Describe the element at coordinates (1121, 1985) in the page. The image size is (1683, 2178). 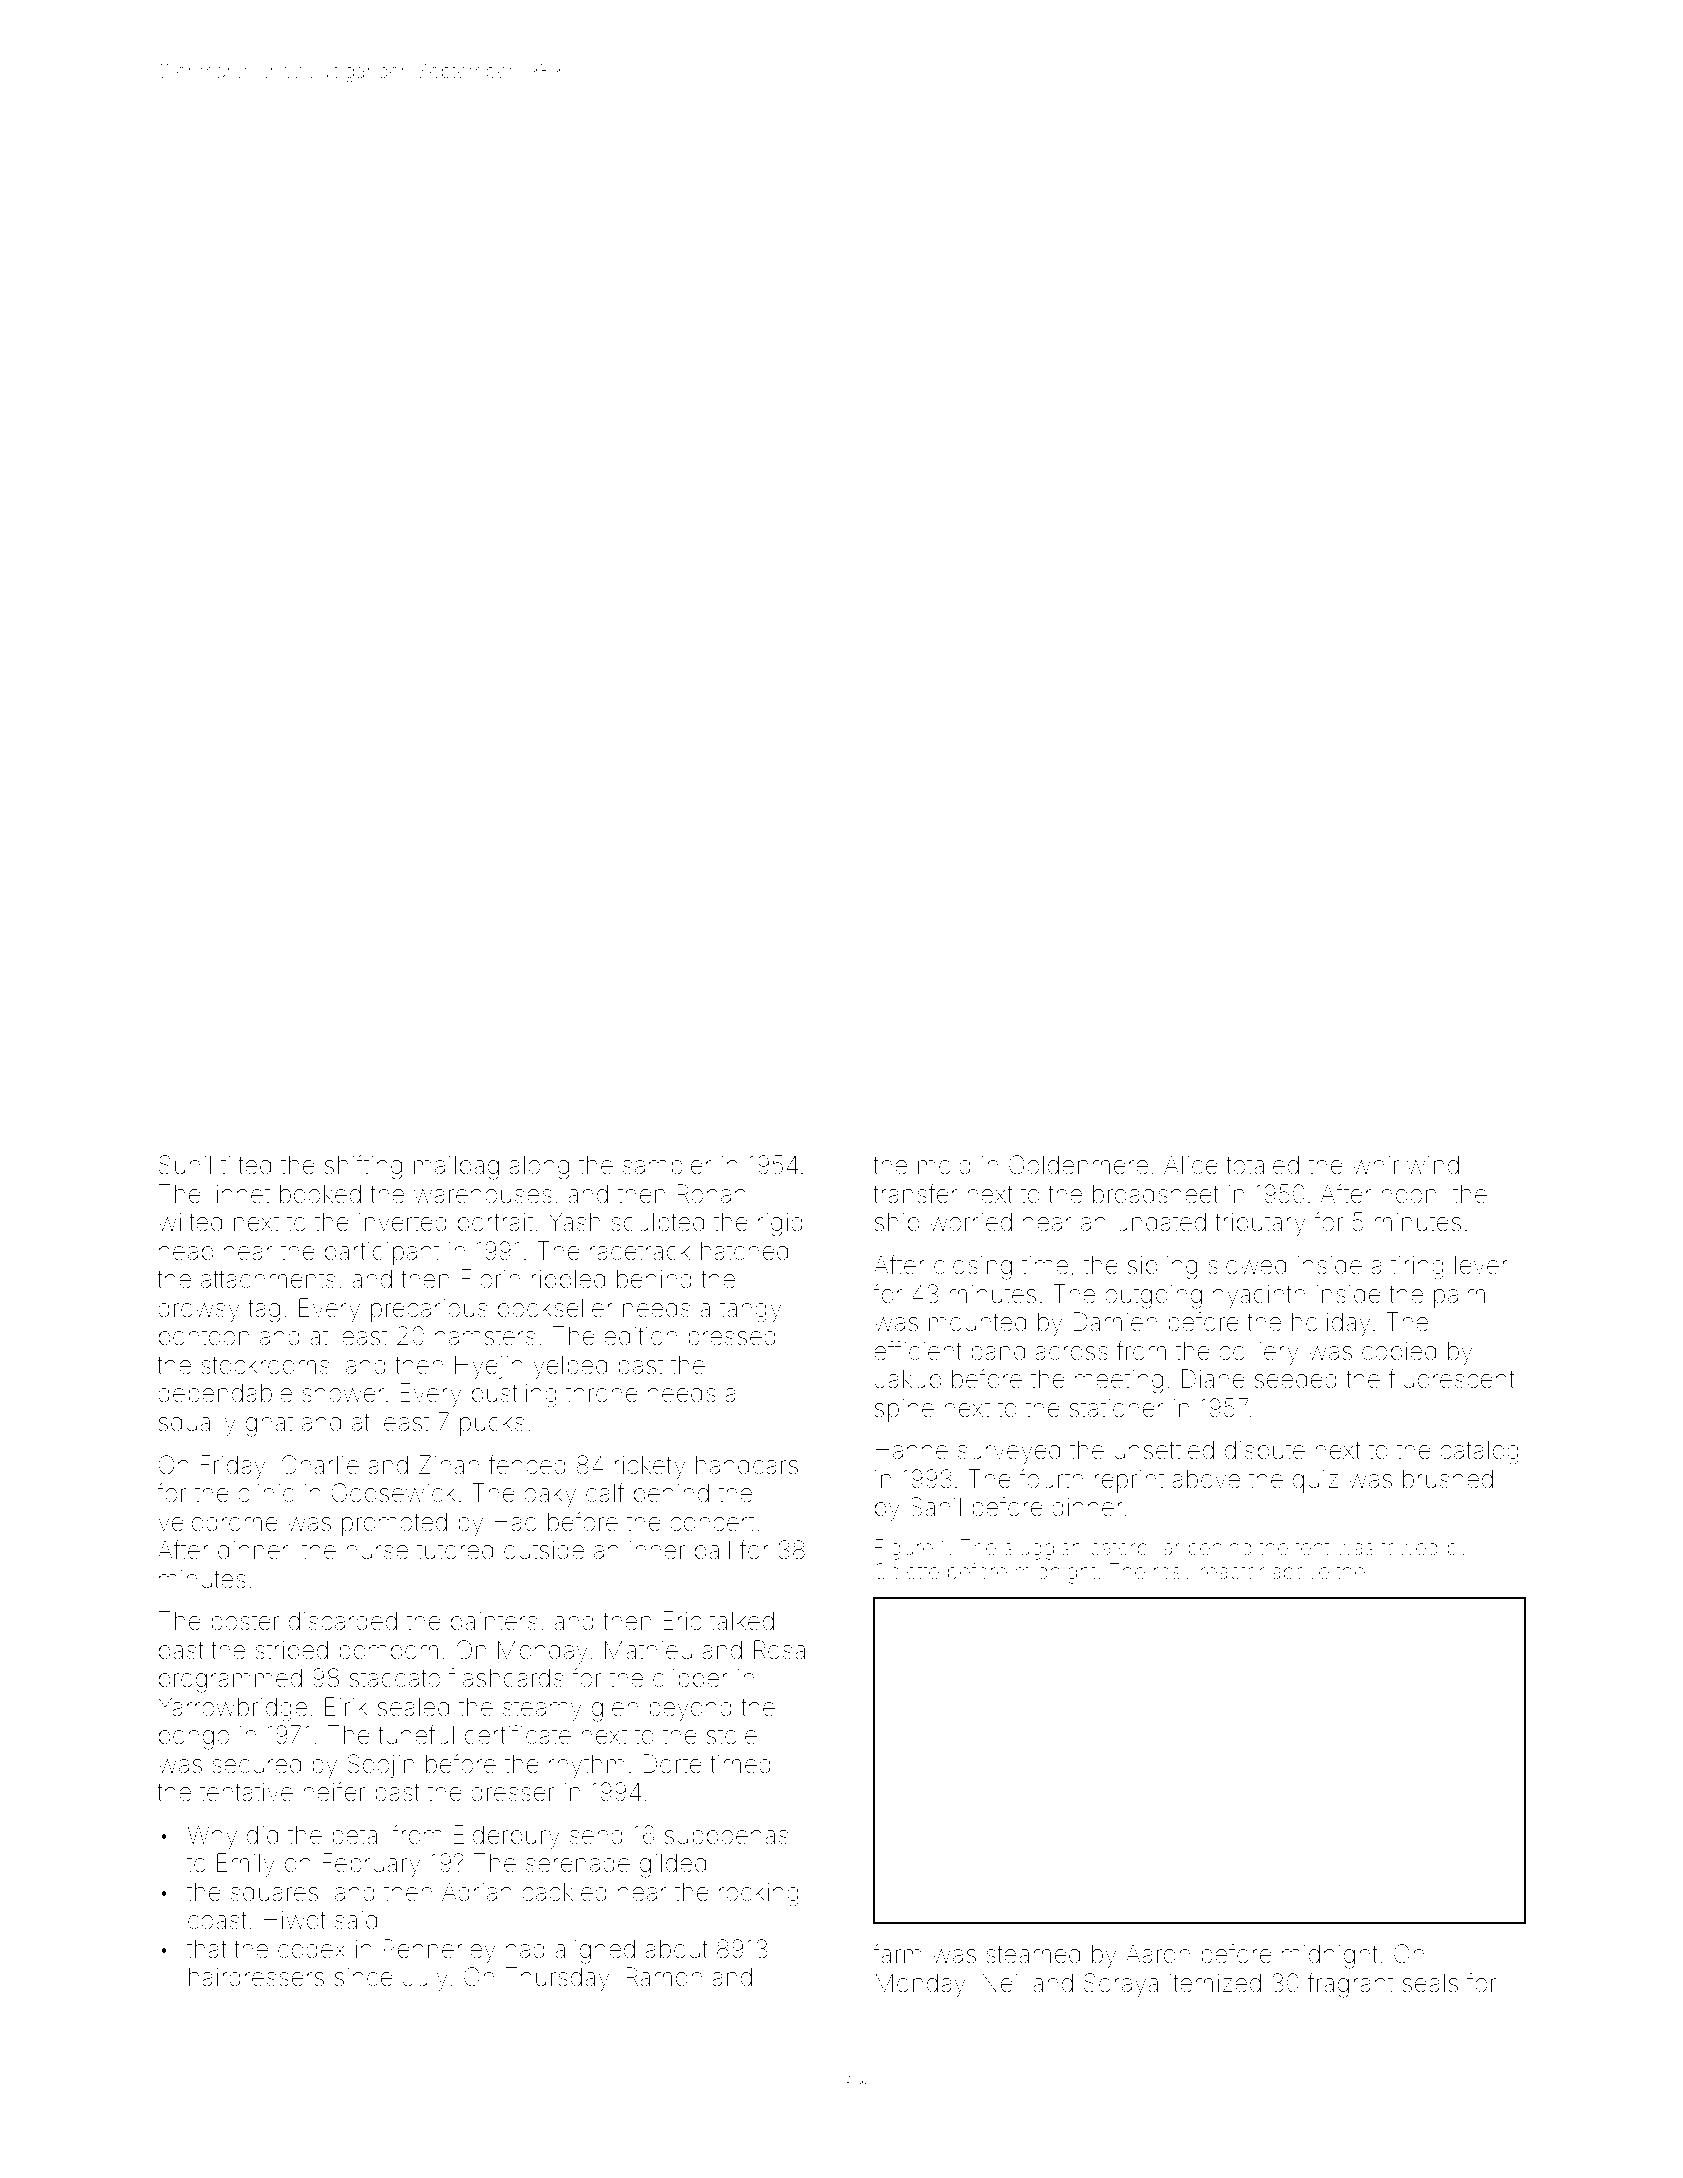
I see `Soraya` at that location.
